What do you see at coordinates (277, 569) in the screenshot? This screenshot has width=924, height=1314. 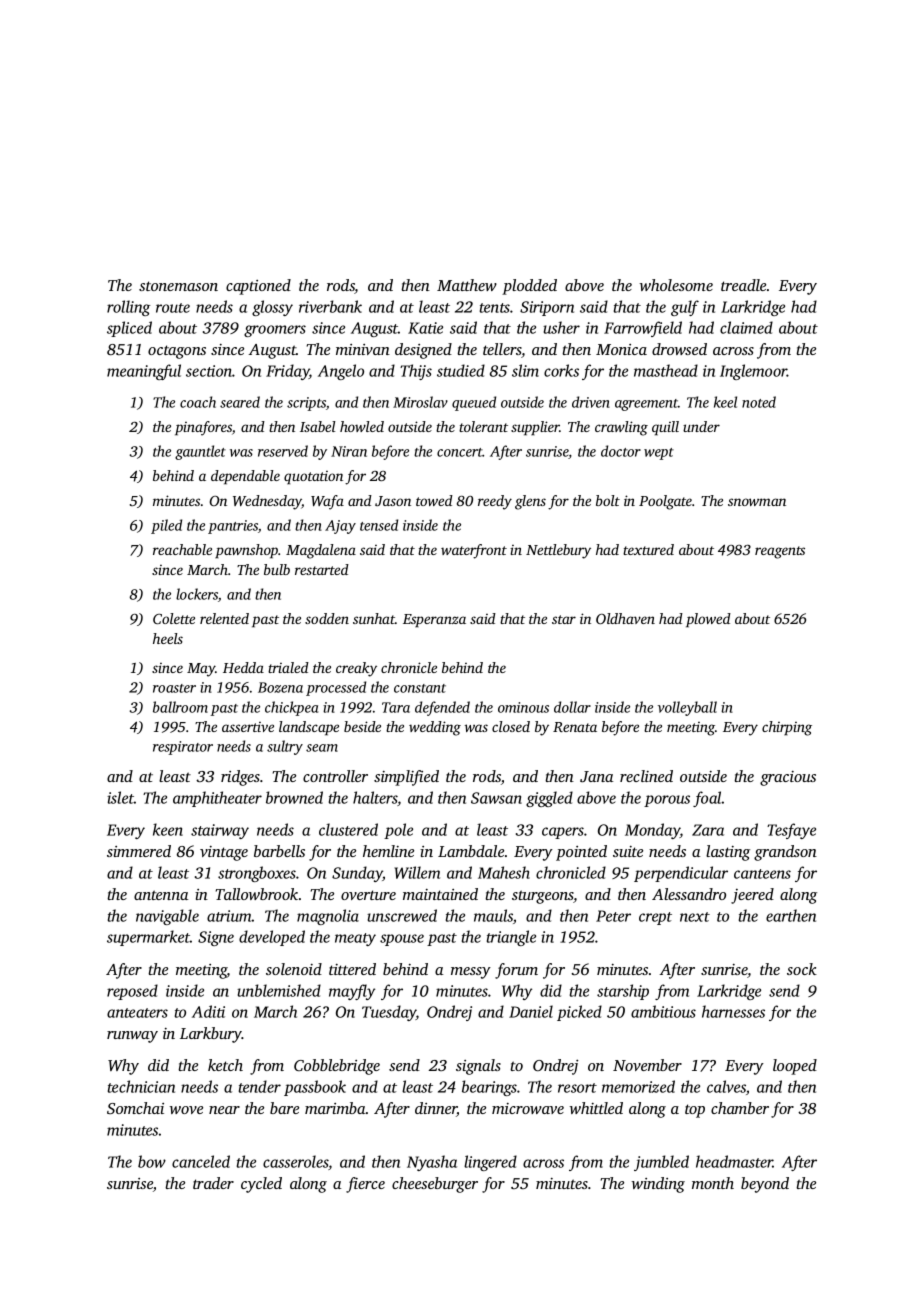 I see `bulb` at bounding box center [277, 569].
